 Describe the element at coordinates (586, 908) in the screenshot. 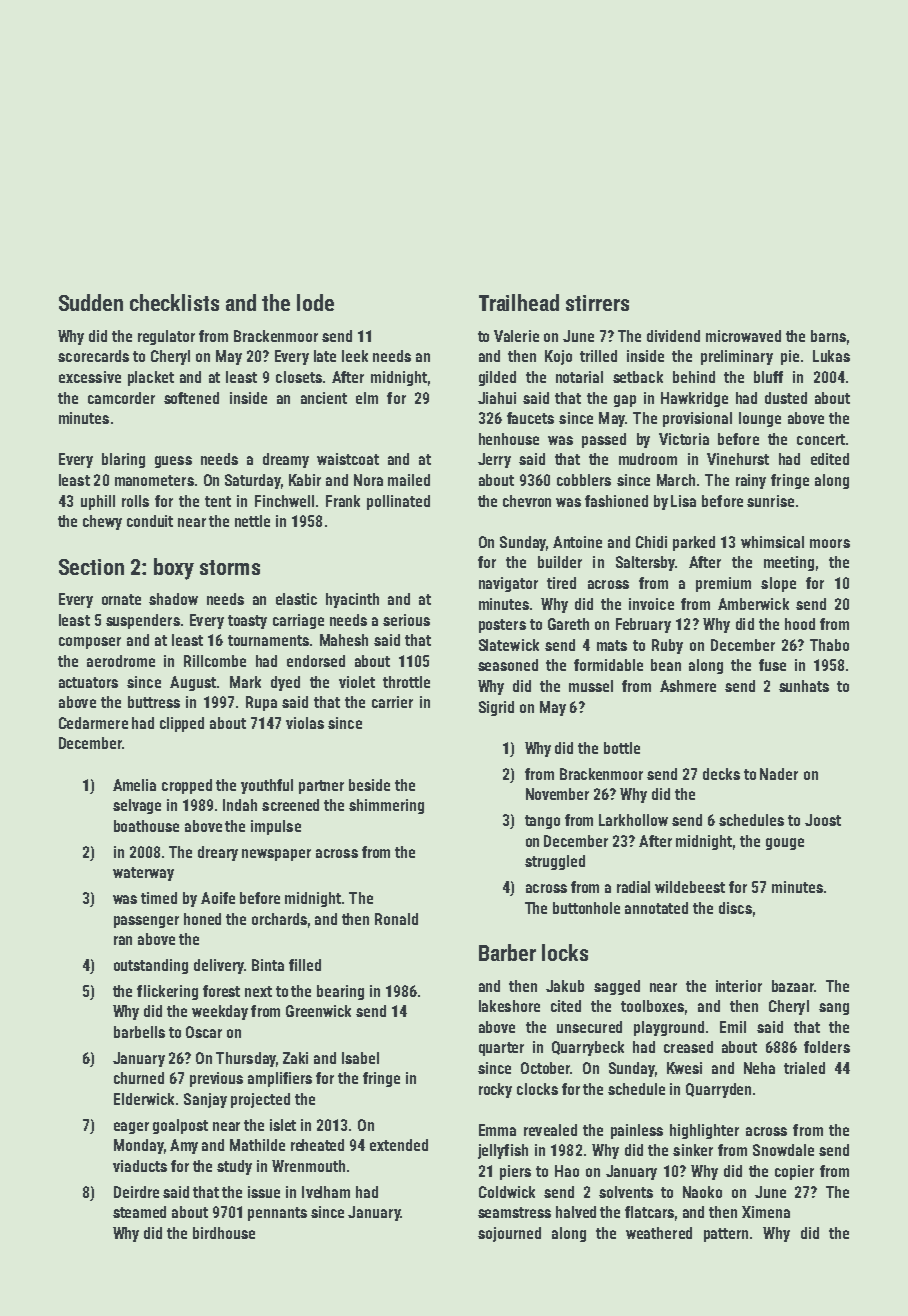

I see `buttonhole` at that location.
